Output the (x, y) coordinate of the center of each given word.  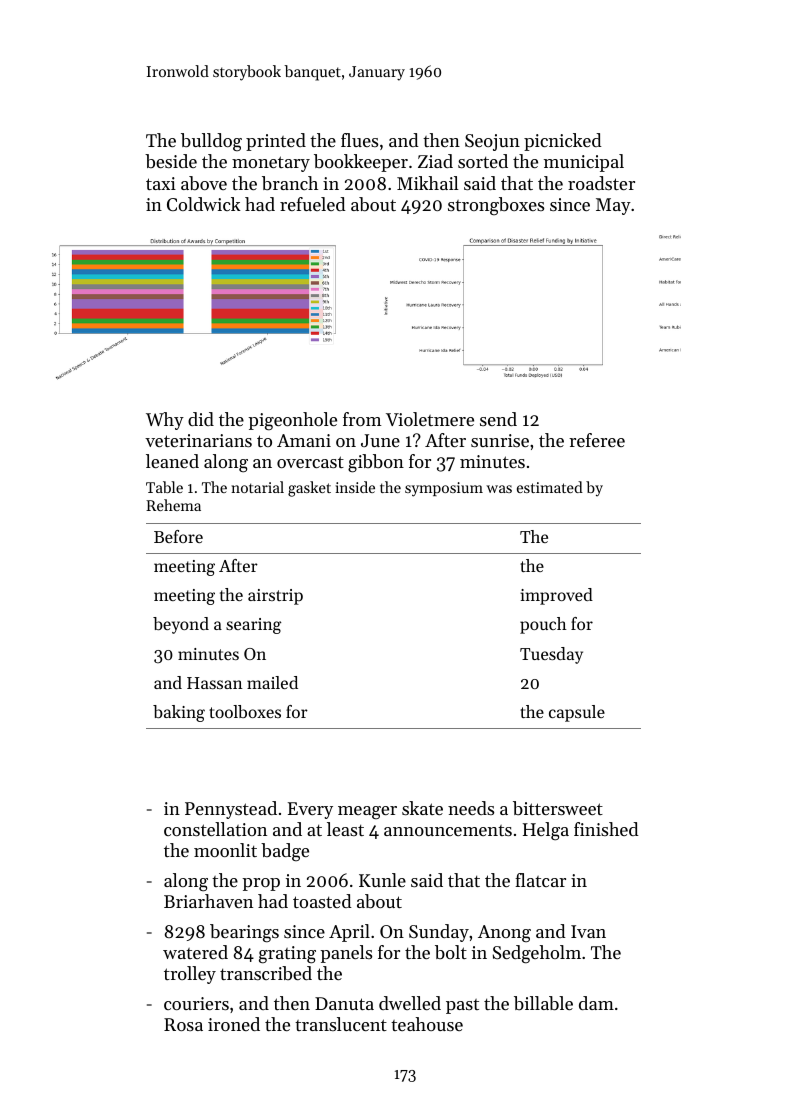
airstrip (275, 597)
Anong (504, 933)
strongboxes (496, 206)
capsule (577, 713)
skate (422, 808)
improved (556, 596)
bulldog (211, 142)
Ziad (435, 161)
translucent (341, 1024)
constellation (215, 829)
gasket (309, 489)
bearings (244, 933)
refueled (313, 204)
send (498, 419)
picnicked (563, 142)
